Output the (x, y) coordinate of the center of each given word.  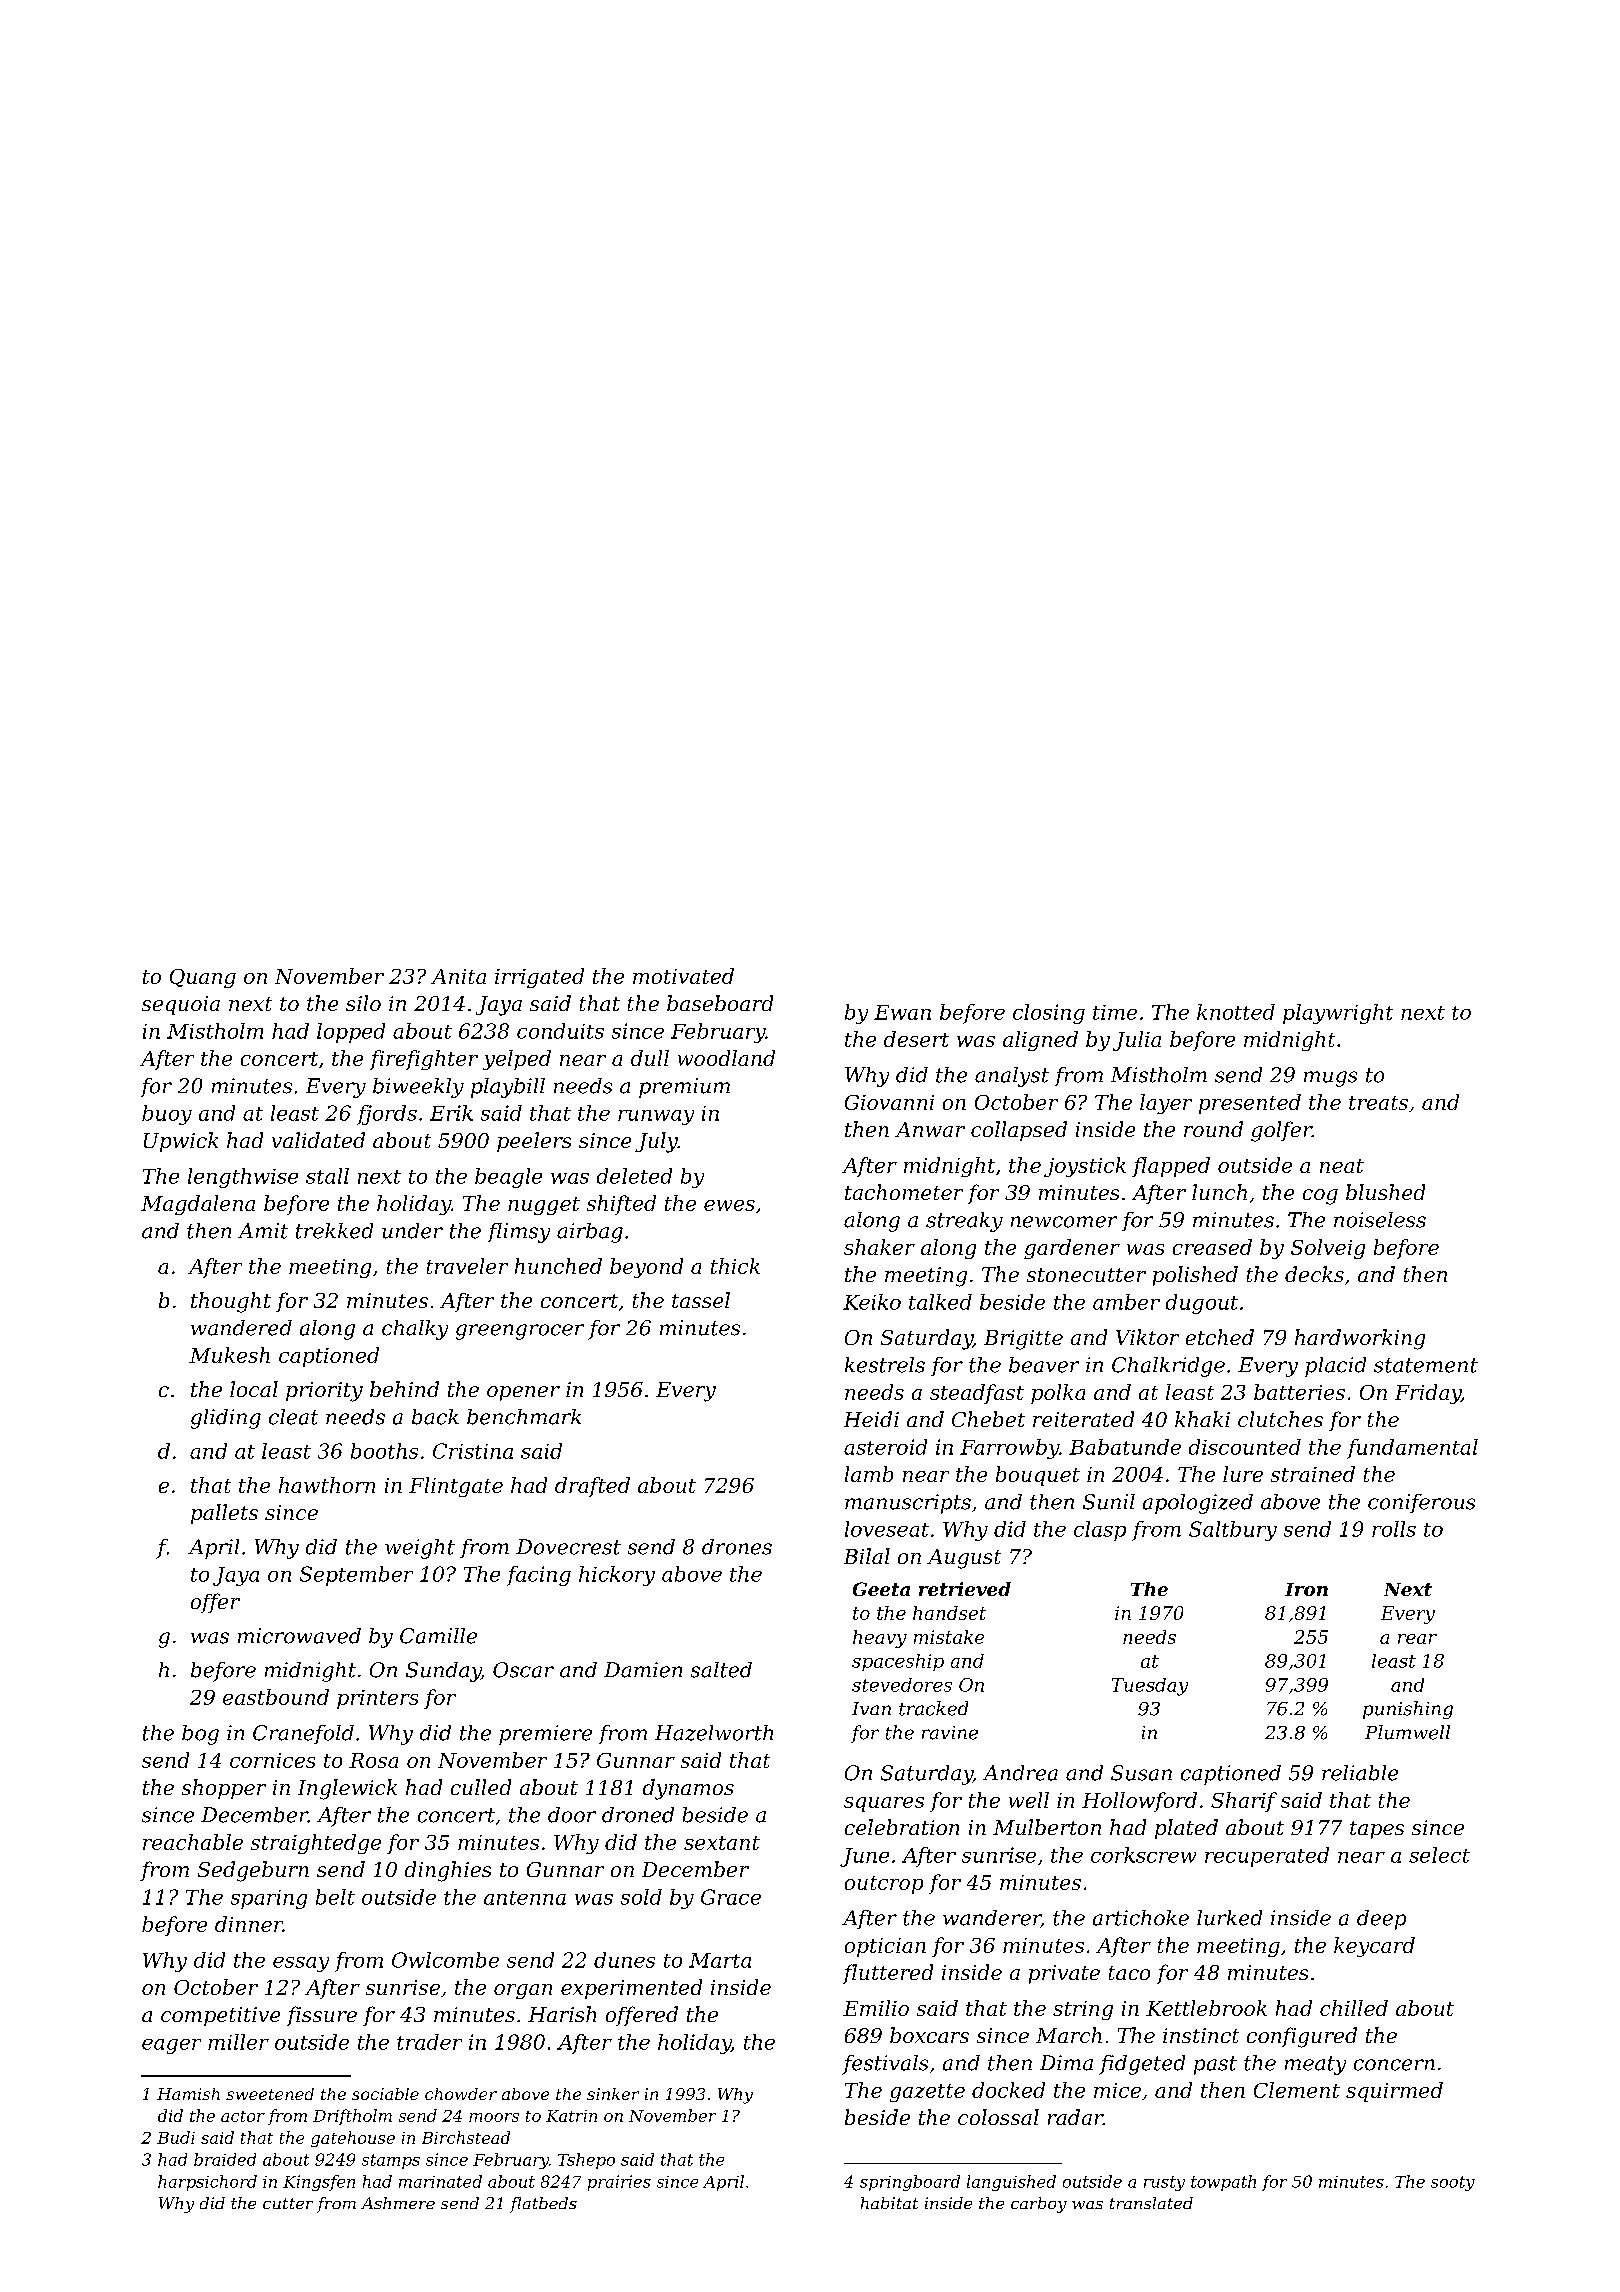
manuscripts (908, 1504)
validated (318, 1140)
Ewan (902, 1012)
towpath (1223, 2183)
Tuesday (1150, 1687)
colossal (998, 2117)
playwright (1338, 1014)
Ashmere (398, 2203)
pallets (224, 1514)
